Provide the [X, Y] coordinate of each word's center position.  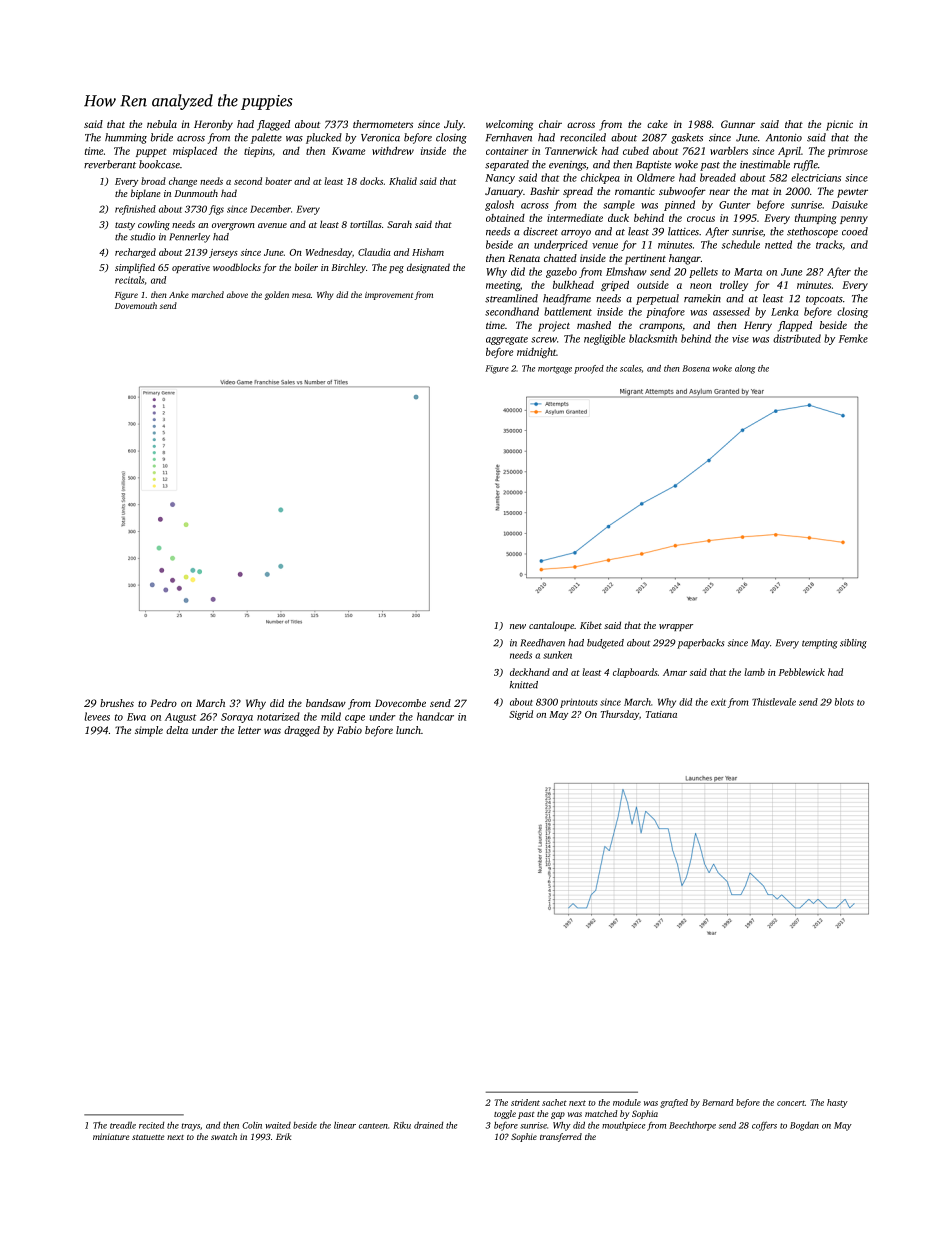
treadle [123, 1125]
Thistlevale [774, 702]
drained [428, 1125]
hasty [837, 1103]
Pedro [163, 703]
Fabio [349, 730]
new [518, 626]
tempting [820, 644]
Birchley [348, 268]
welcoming [509, 125]
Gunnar [738, 124]
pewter [852, 193]
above [237, 294]
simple [149, 731]
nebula [162, 124]
